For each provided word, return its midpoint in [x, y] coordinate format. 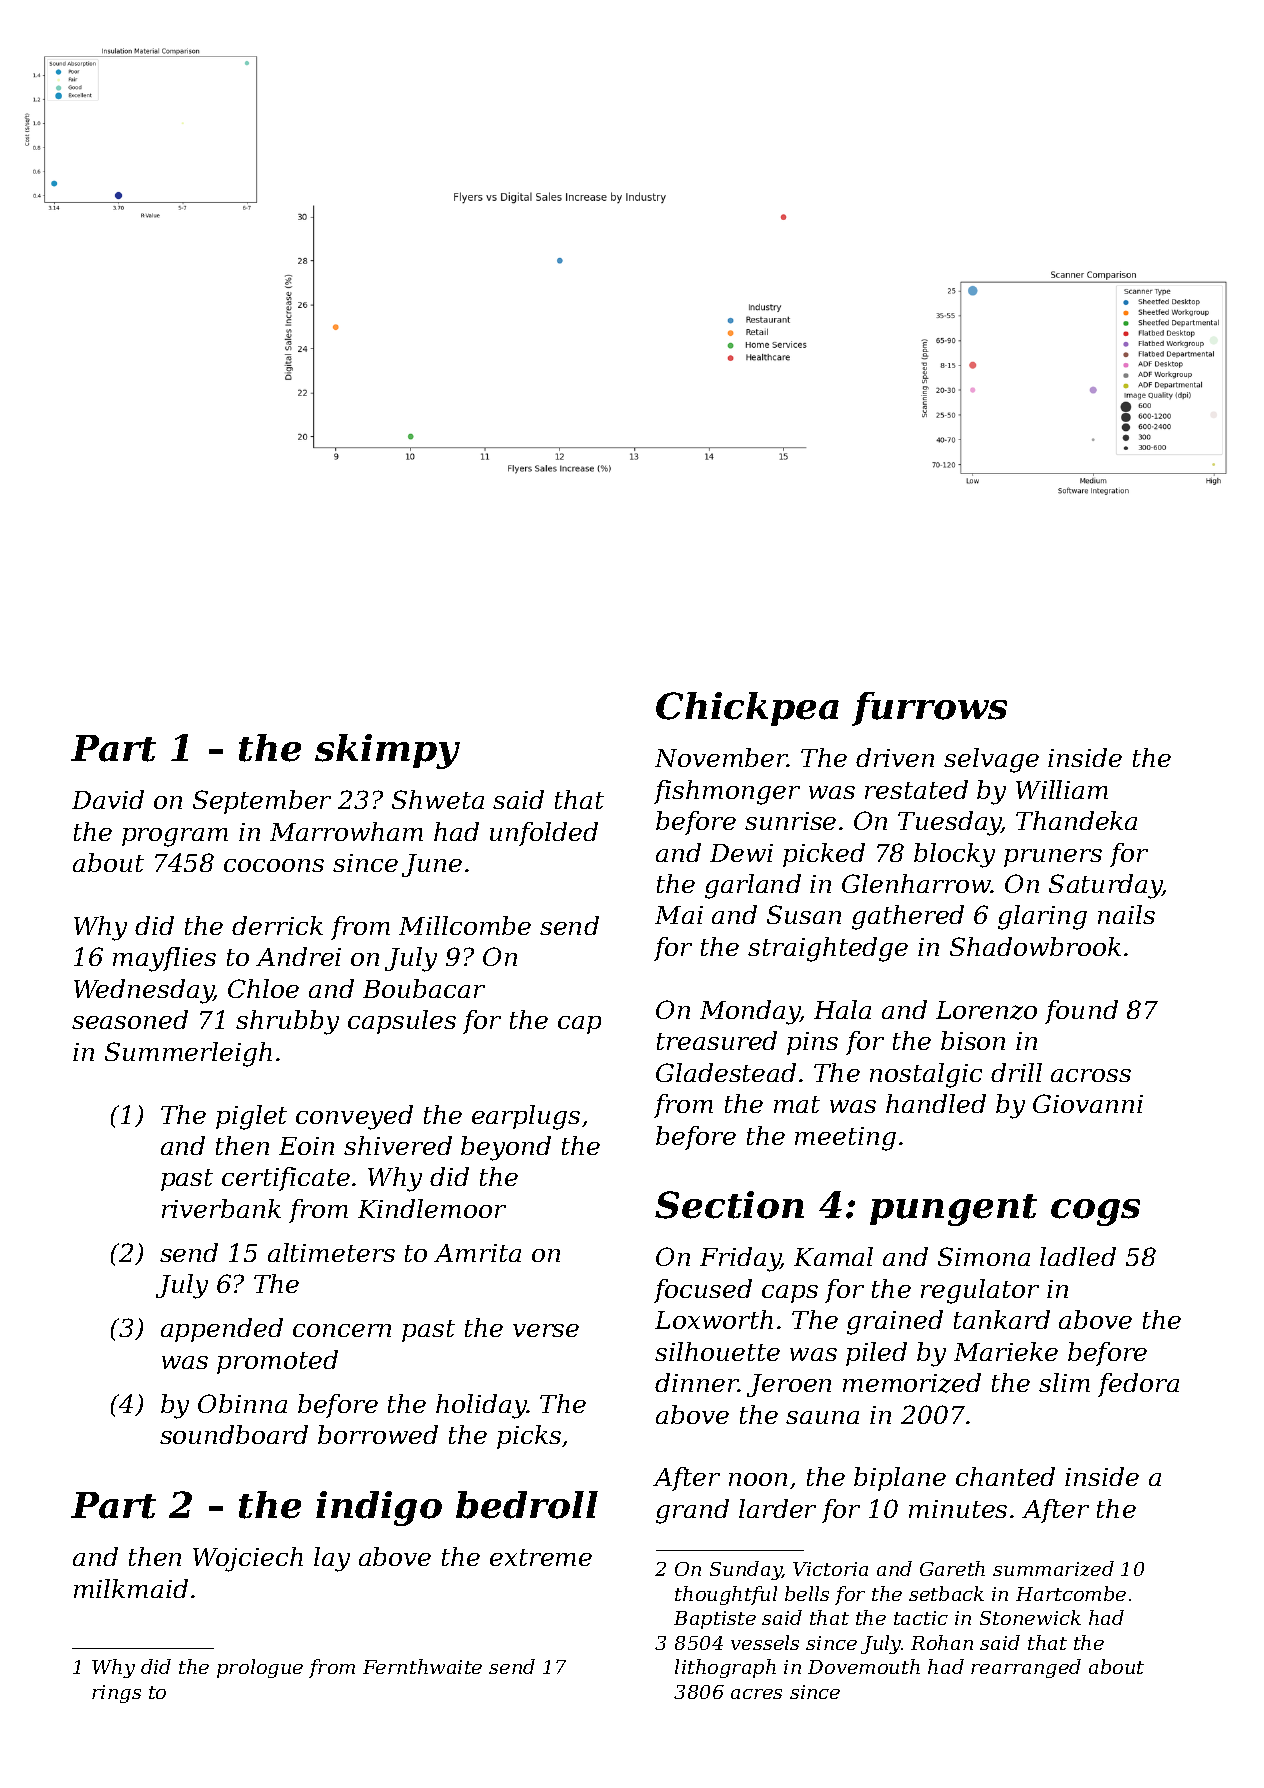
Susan [804, 914]
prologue [260, 1668]
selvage [991, 760]
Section [729, 1205]
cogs [1095, 1212]
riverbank [221, 1208]
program [175, 837]
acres [756, 1694]
